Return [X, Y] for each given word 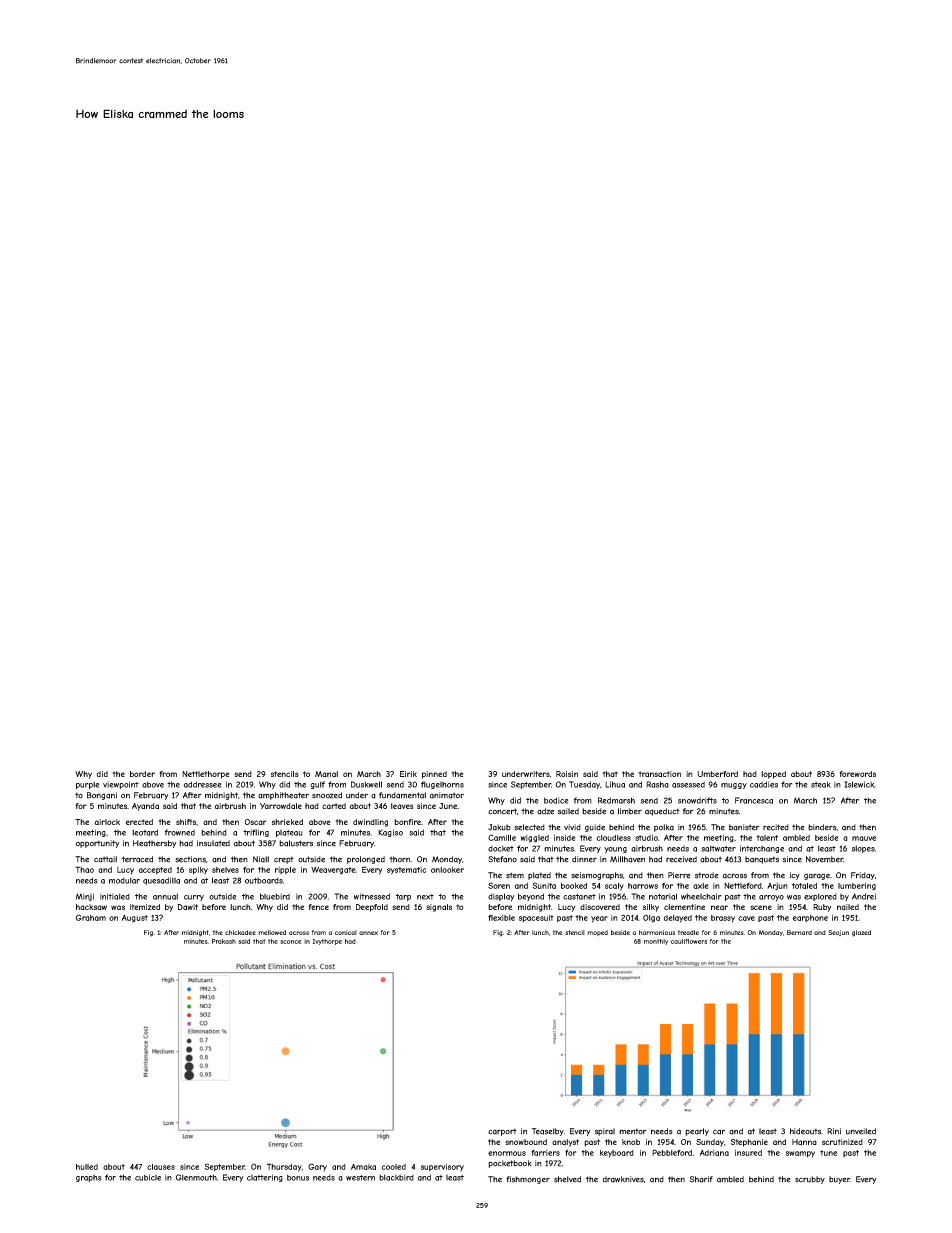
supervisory [442, 1167]
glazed [861, 933]
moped [597, 933]
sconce [290, 942]
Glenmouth [196, 1177]
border [142, 774]
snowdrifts [697, 800]
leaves [402, 806]
